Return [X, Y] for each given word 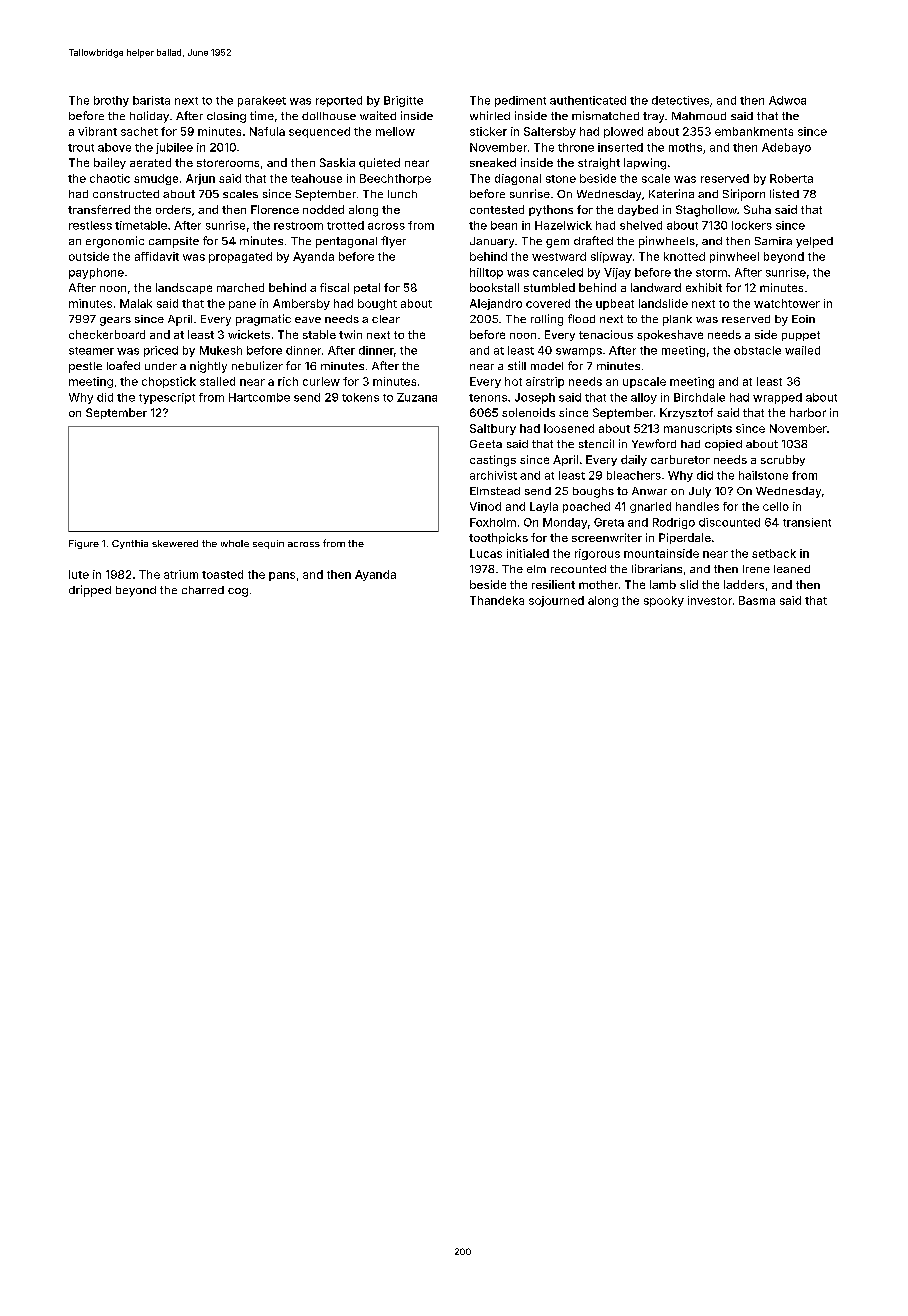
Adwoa [787, 100]
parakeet [262, 101]
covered [548, 303]
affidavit [157, 256]
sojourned [556, 601]
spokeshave [670, 335]
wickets [249, 334]
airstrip [545, 382]
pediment [520, 101]
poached [586, 507]
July [700, 492]
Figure [84, 544]
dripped [90, 591]
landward [656, 287]
